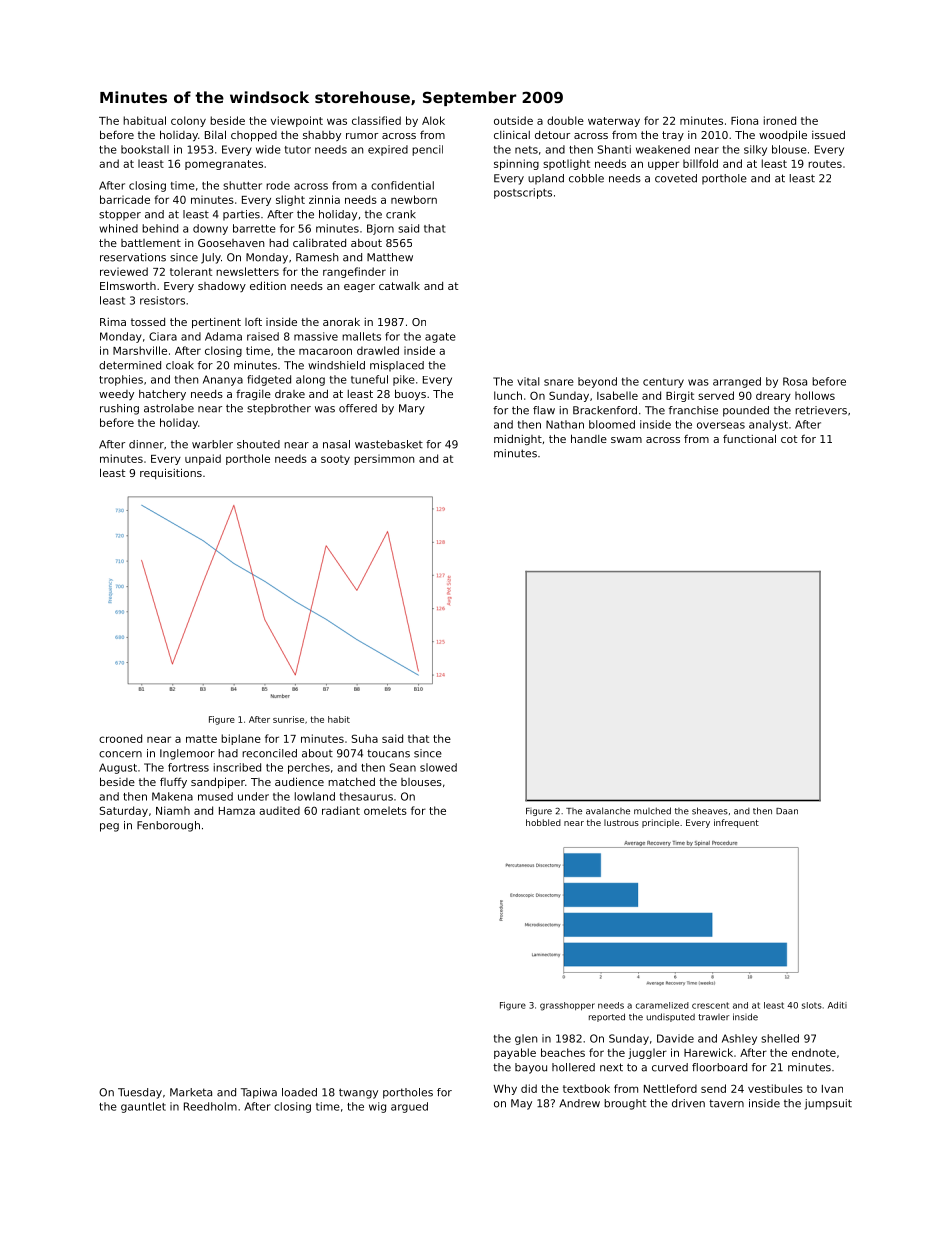 The height and width of the screenshot is (1233, 952). What do you see at coordinates (191, 1092) in the screenshot?
I see `Marketa` at bounding box center [191, 1092].
